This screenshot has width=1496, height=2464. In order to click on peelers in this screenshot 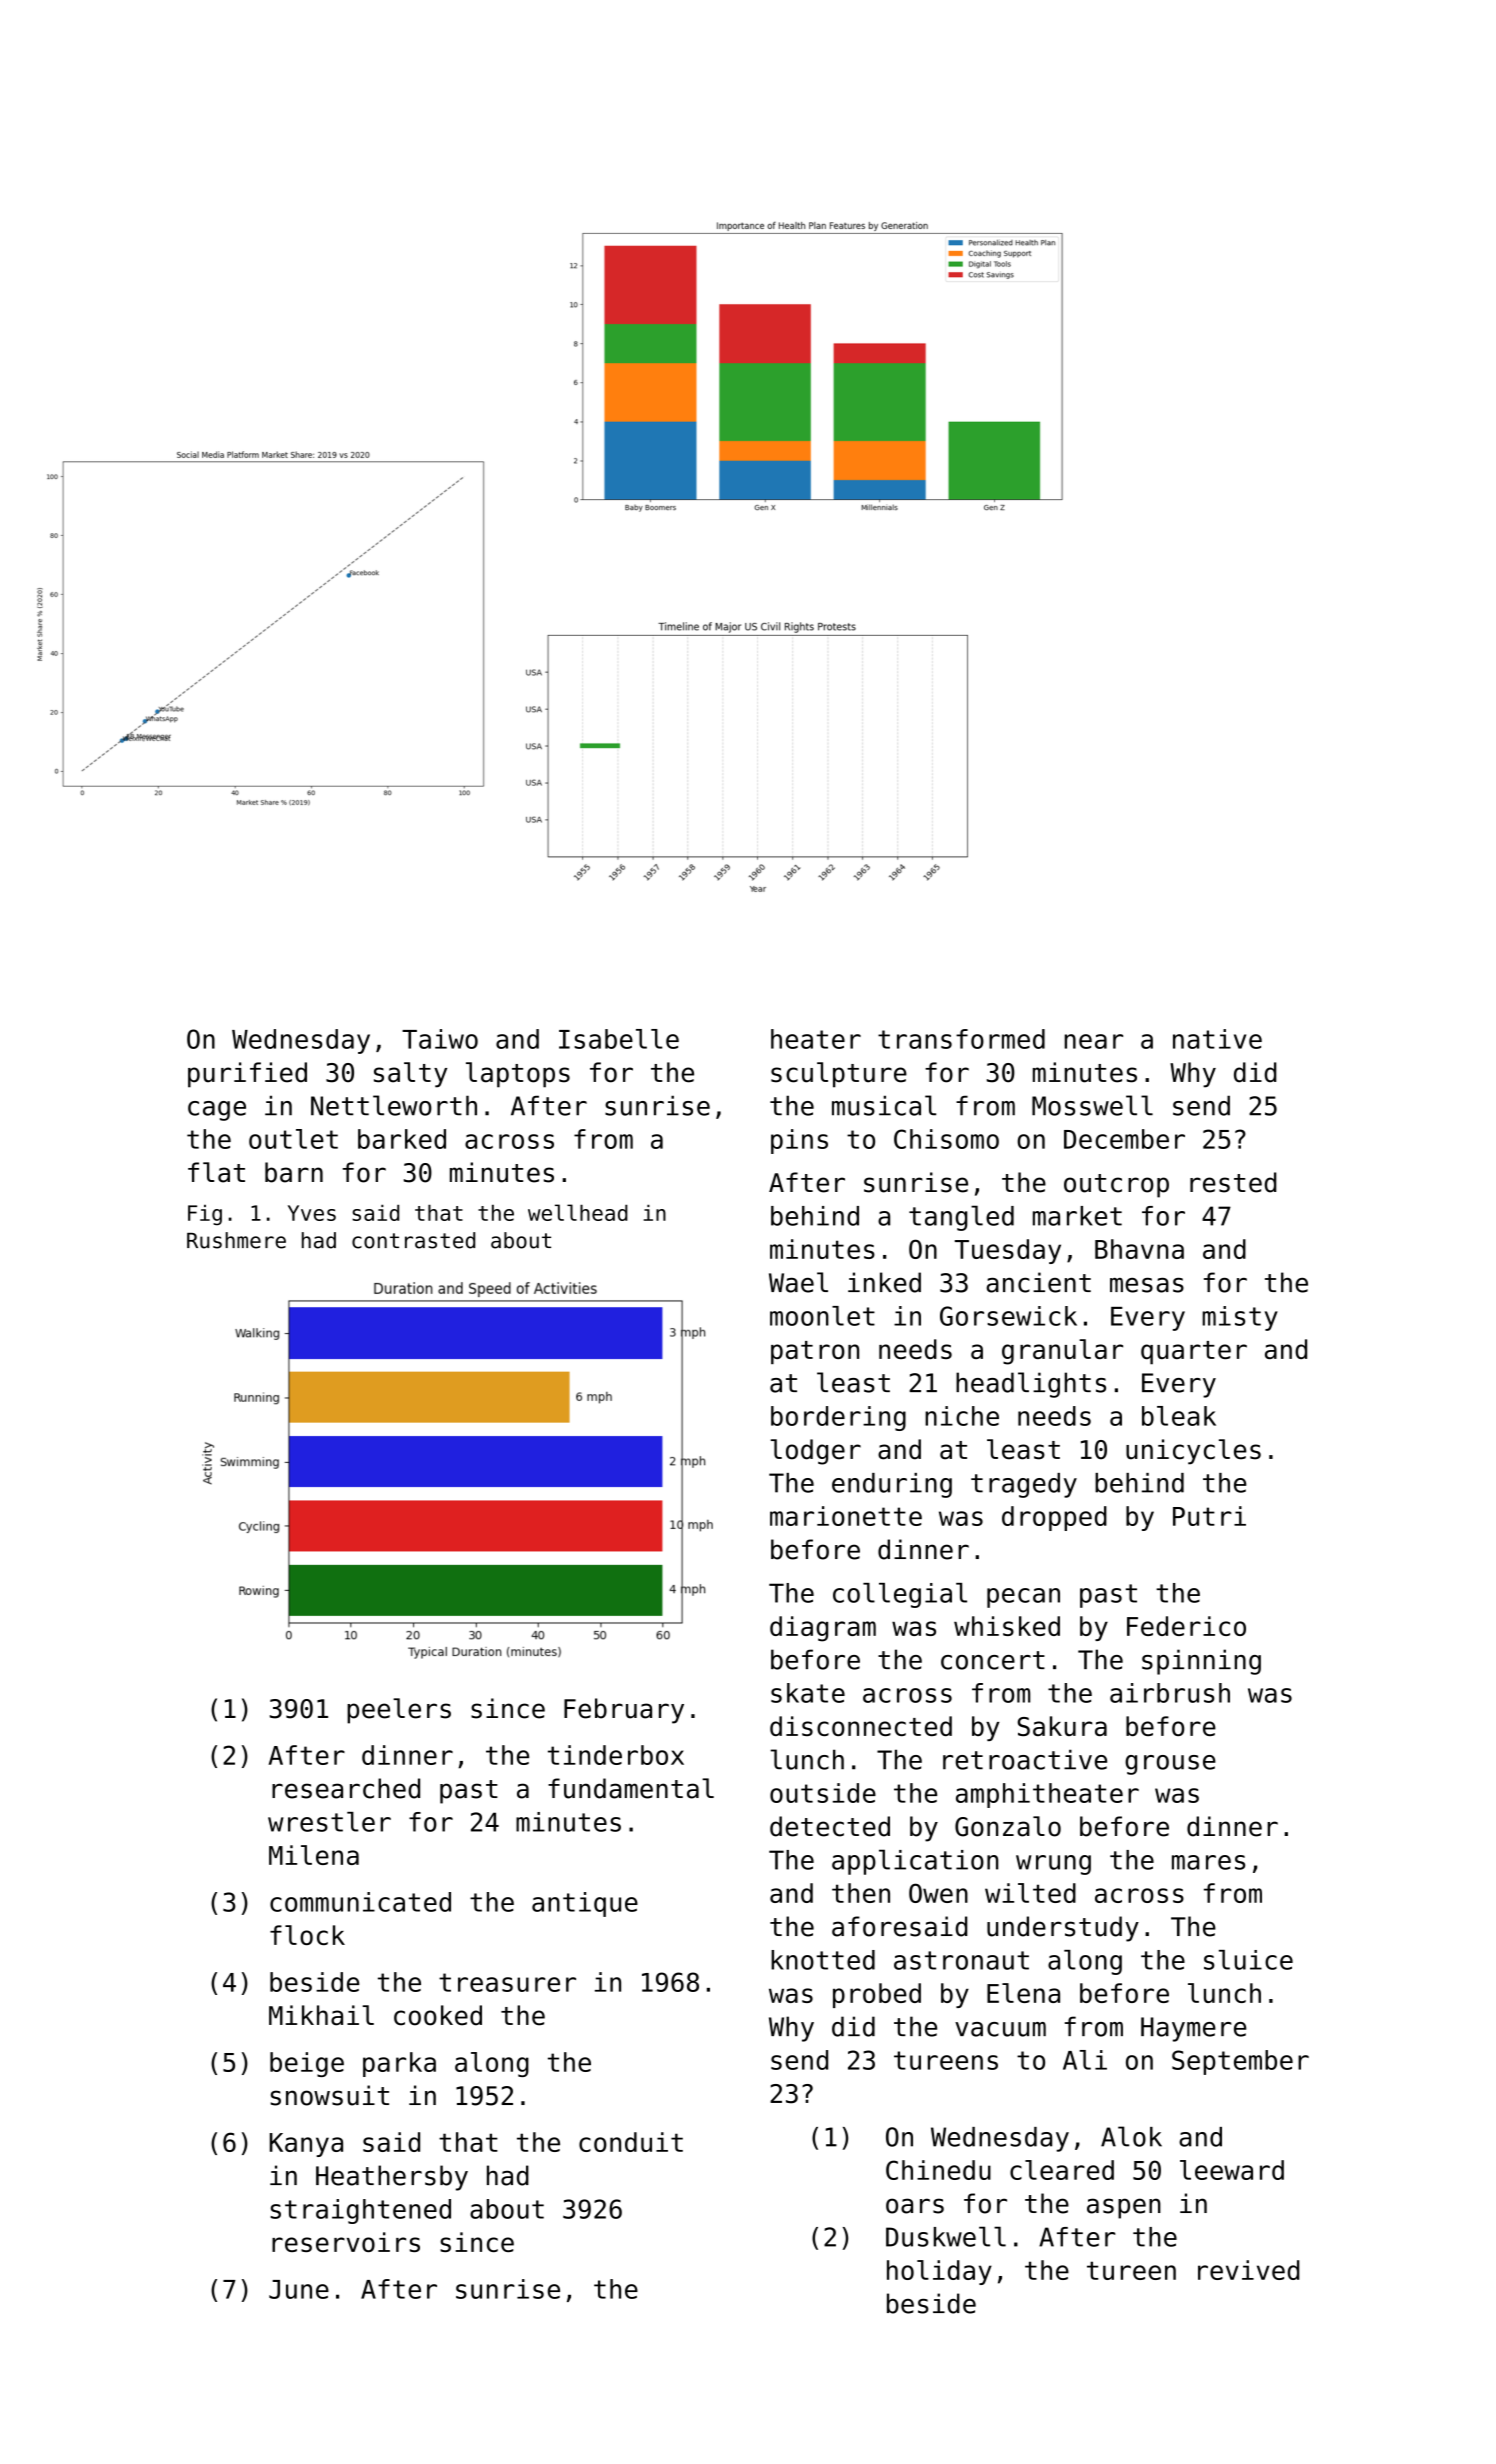, I will do `click(399, 1711)`.
